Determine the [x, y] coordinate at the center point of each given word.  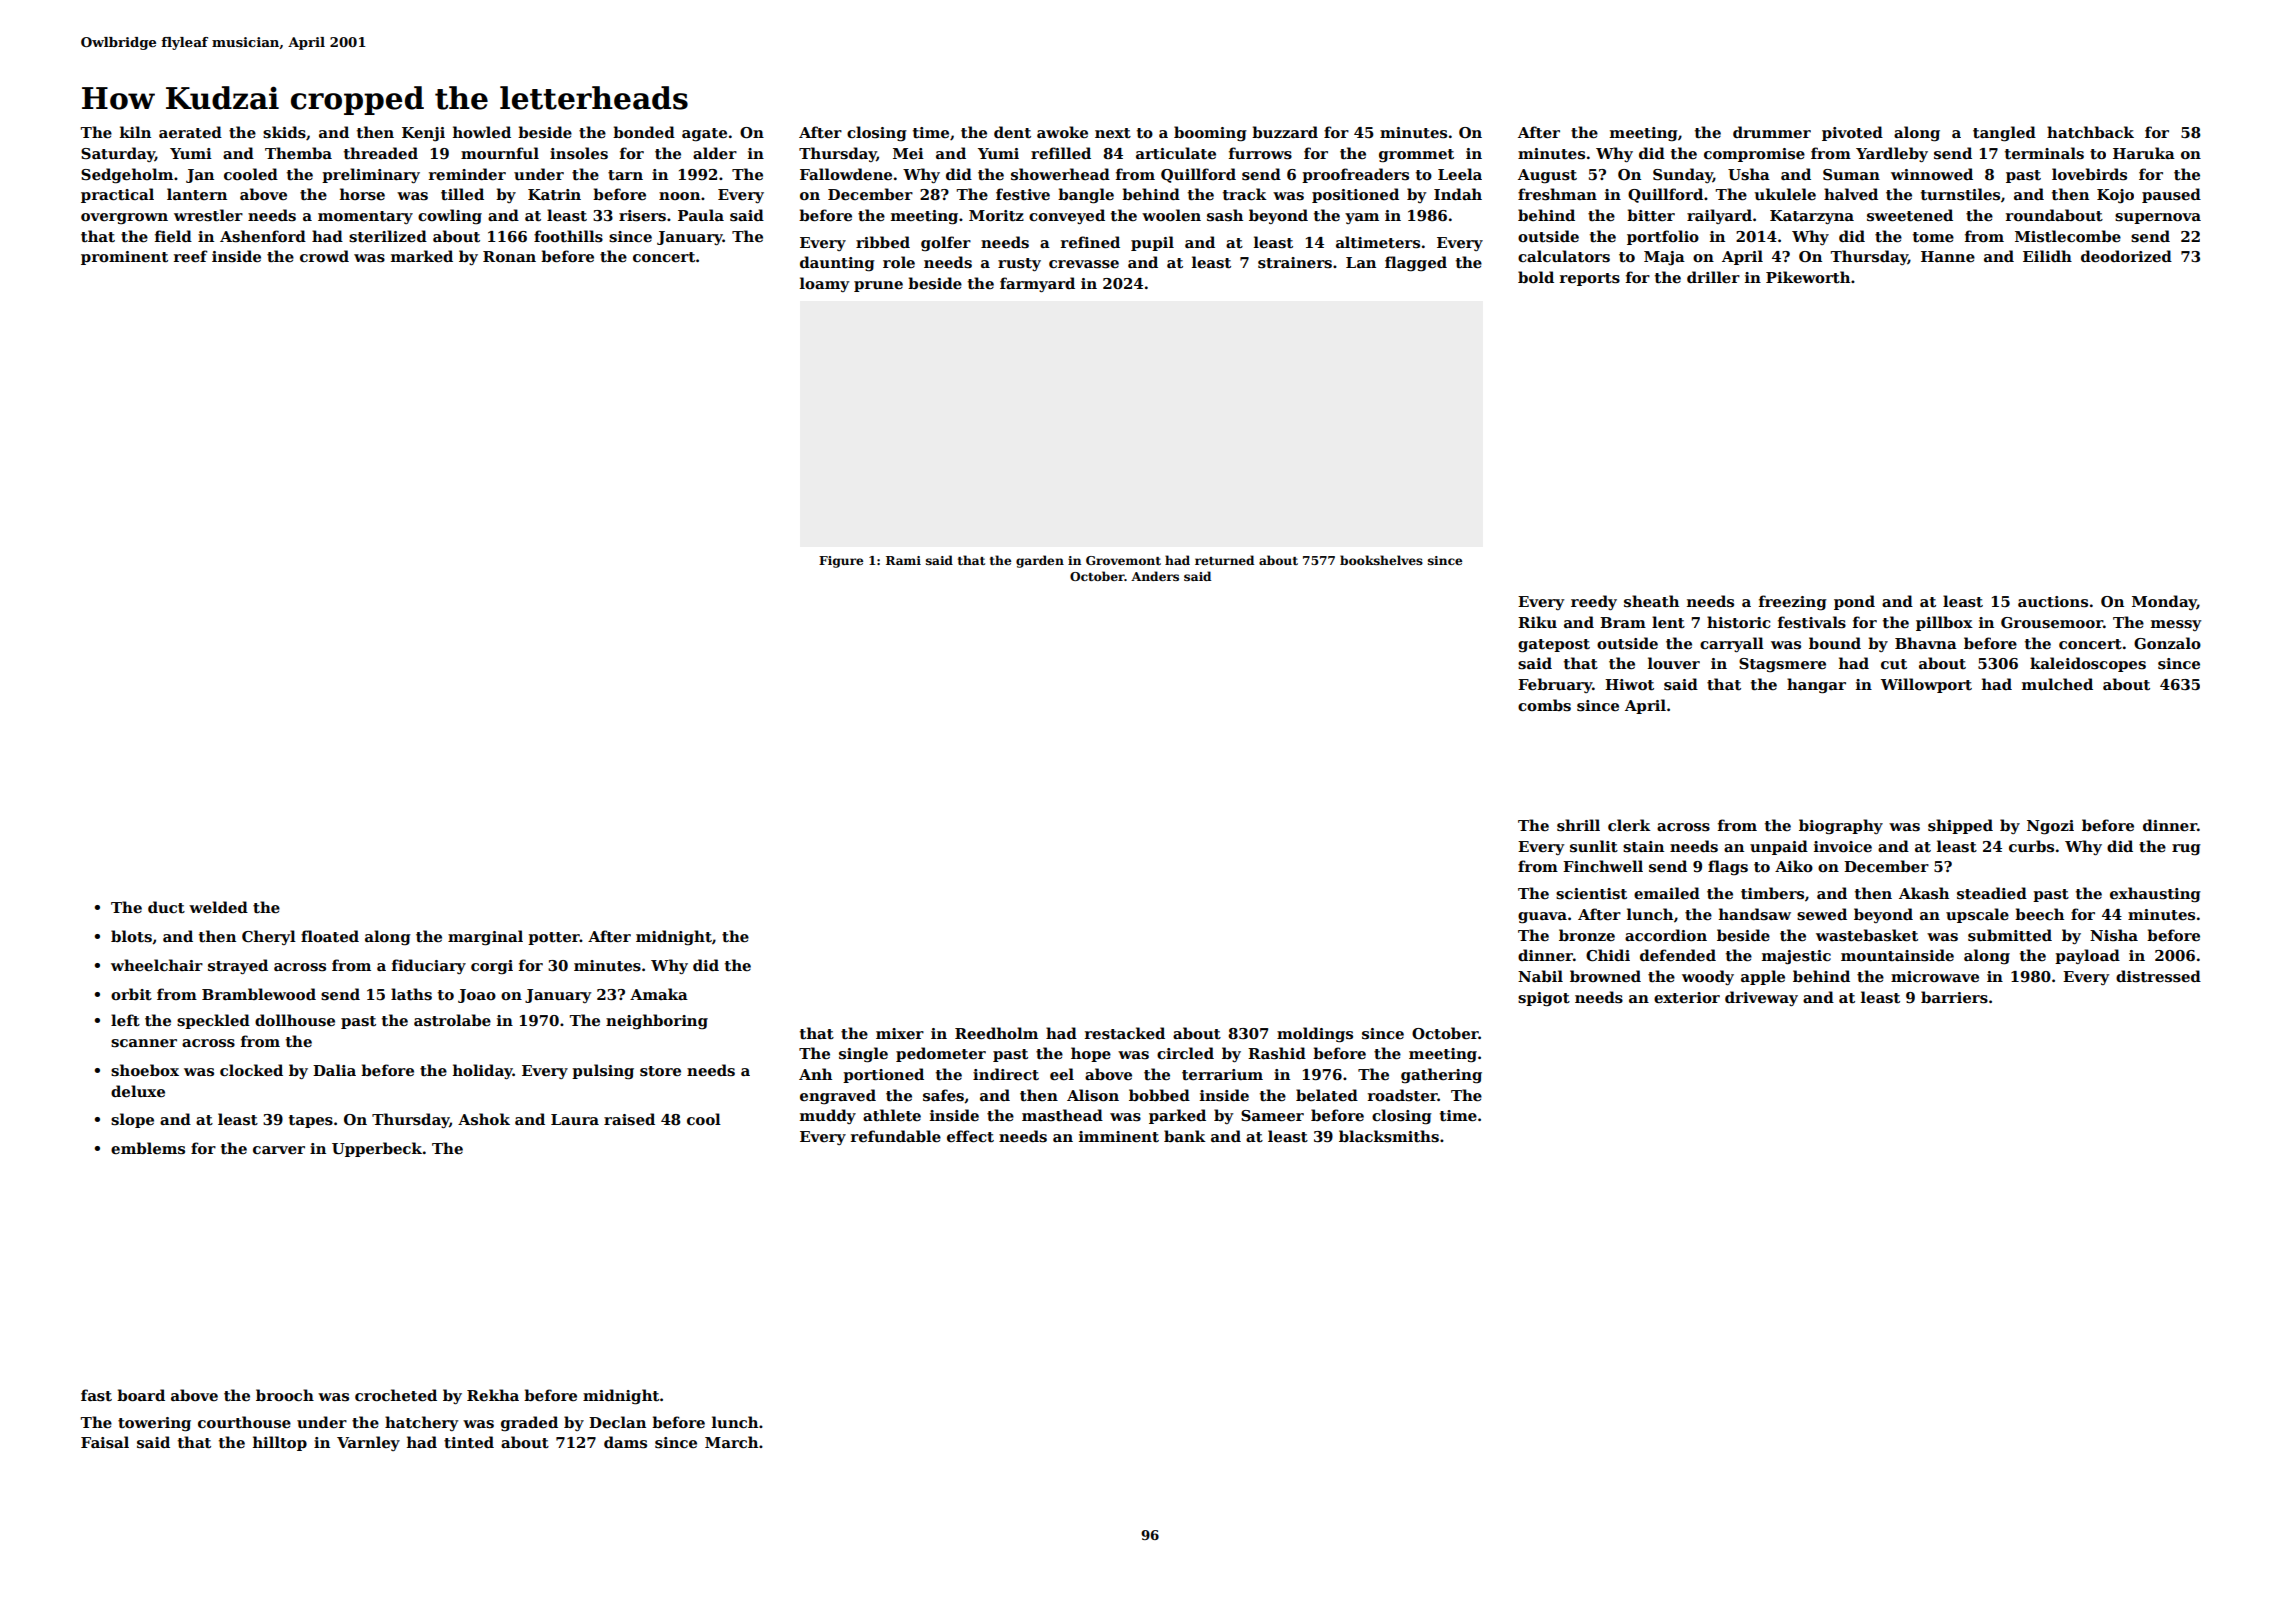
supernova [2158, 218]
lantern [197, 194]
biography [1841, 827]
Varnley [368, 1443]
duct [166, 907]
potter [554, 938]
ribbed [883, 242]
